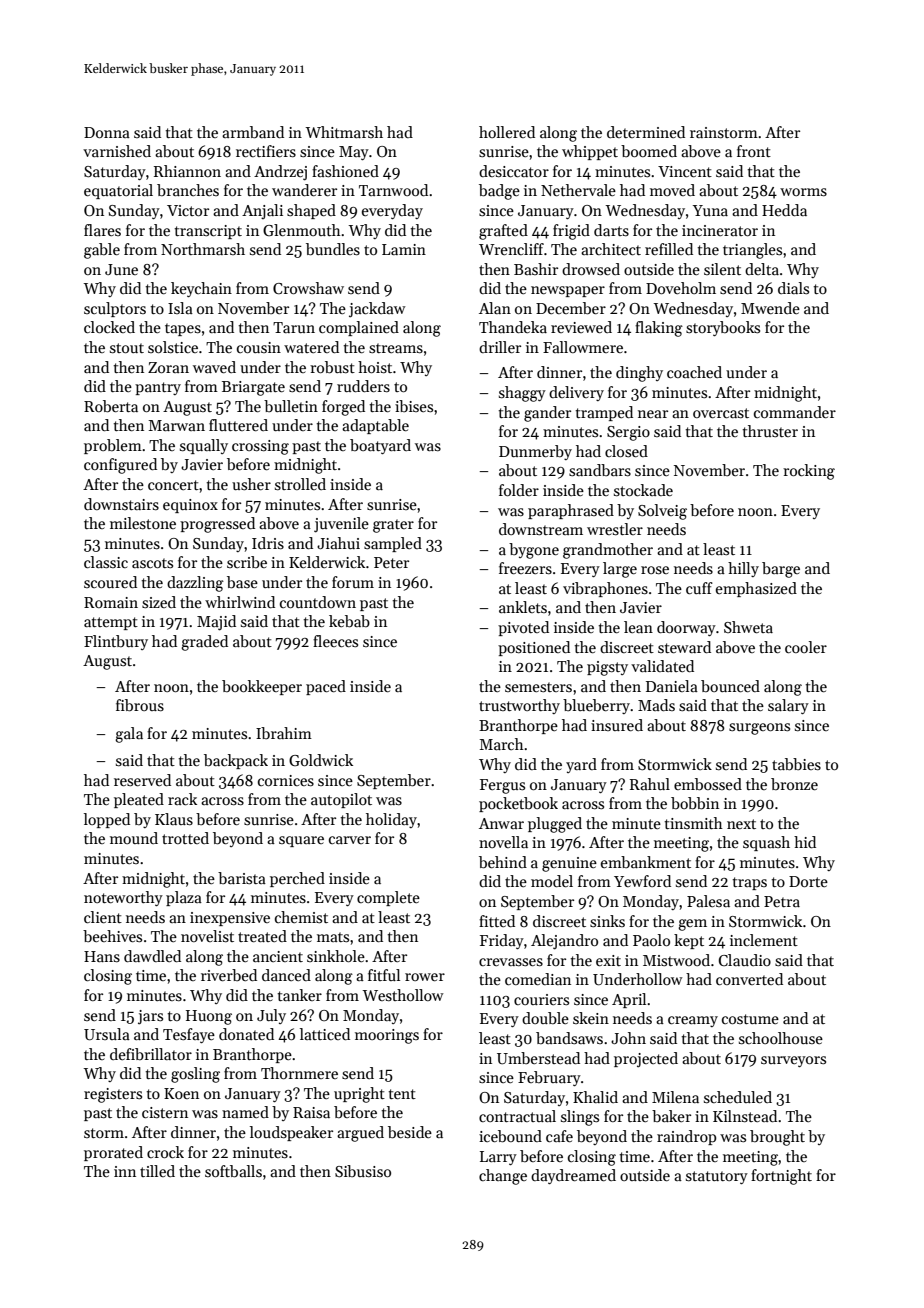  I want to click on cistern, so click(165, 1113).
